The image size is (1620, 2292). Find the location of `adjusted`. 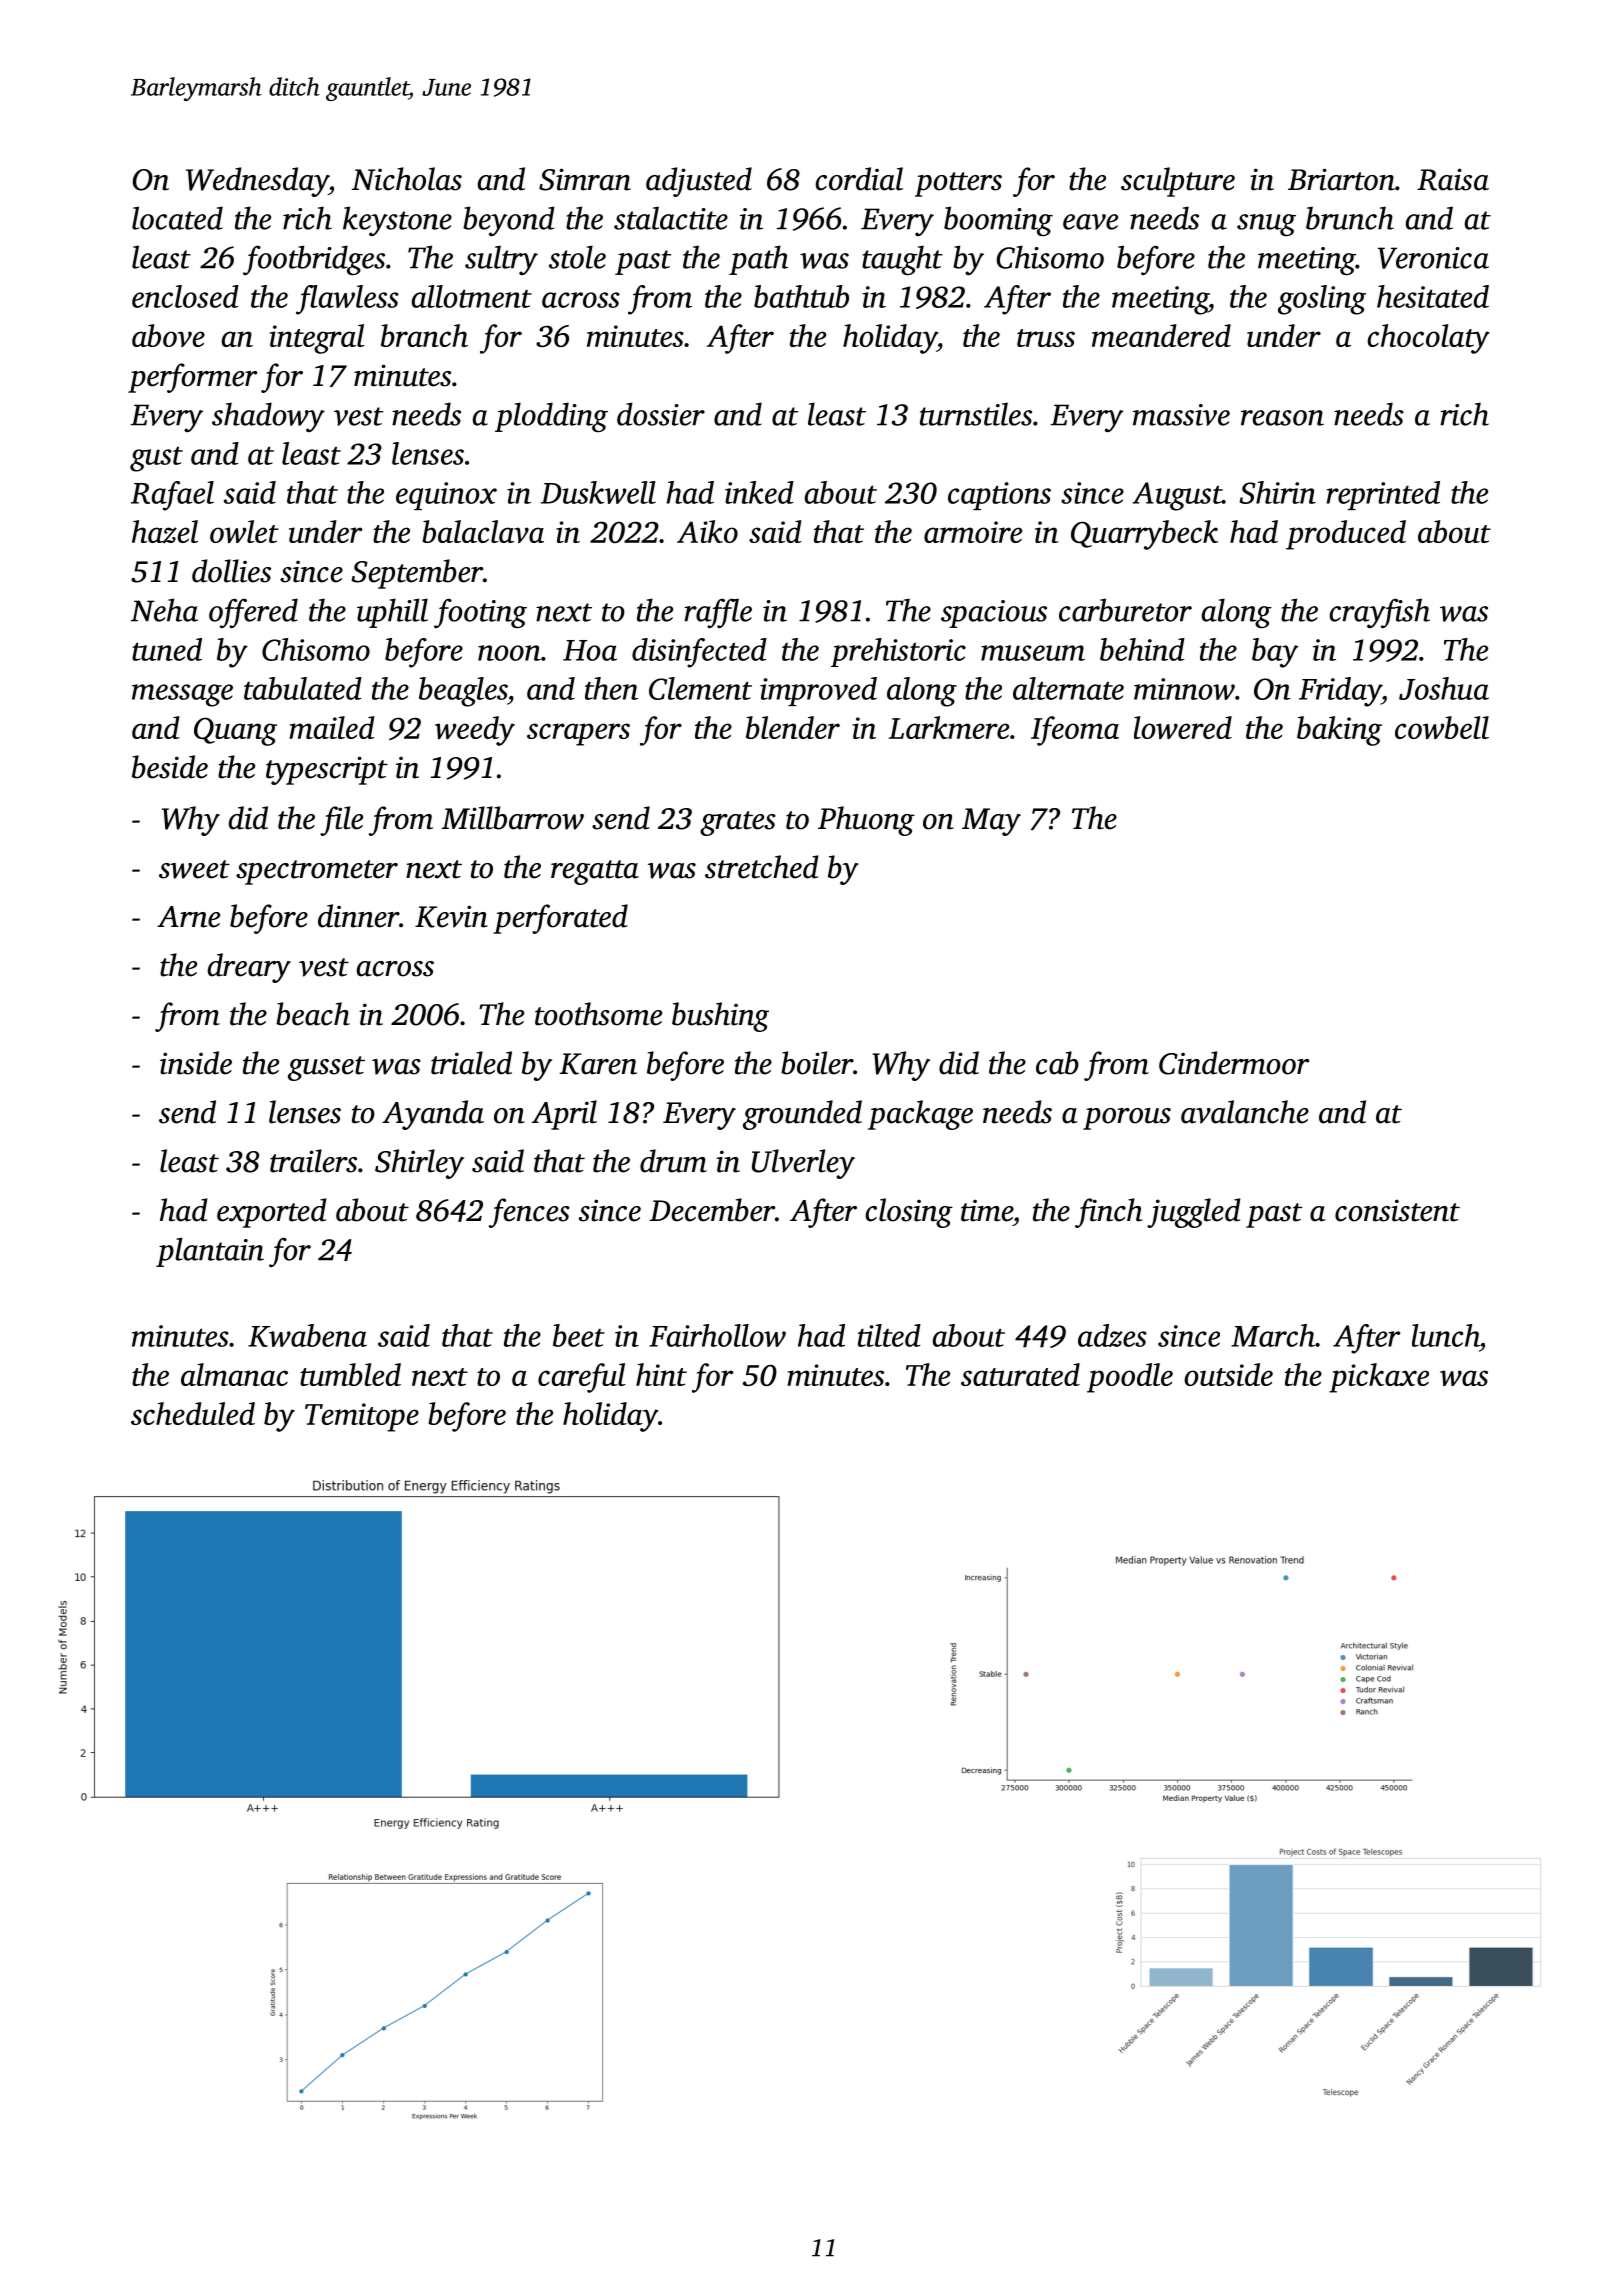

adjusted is located at coordinates (699, 182).
